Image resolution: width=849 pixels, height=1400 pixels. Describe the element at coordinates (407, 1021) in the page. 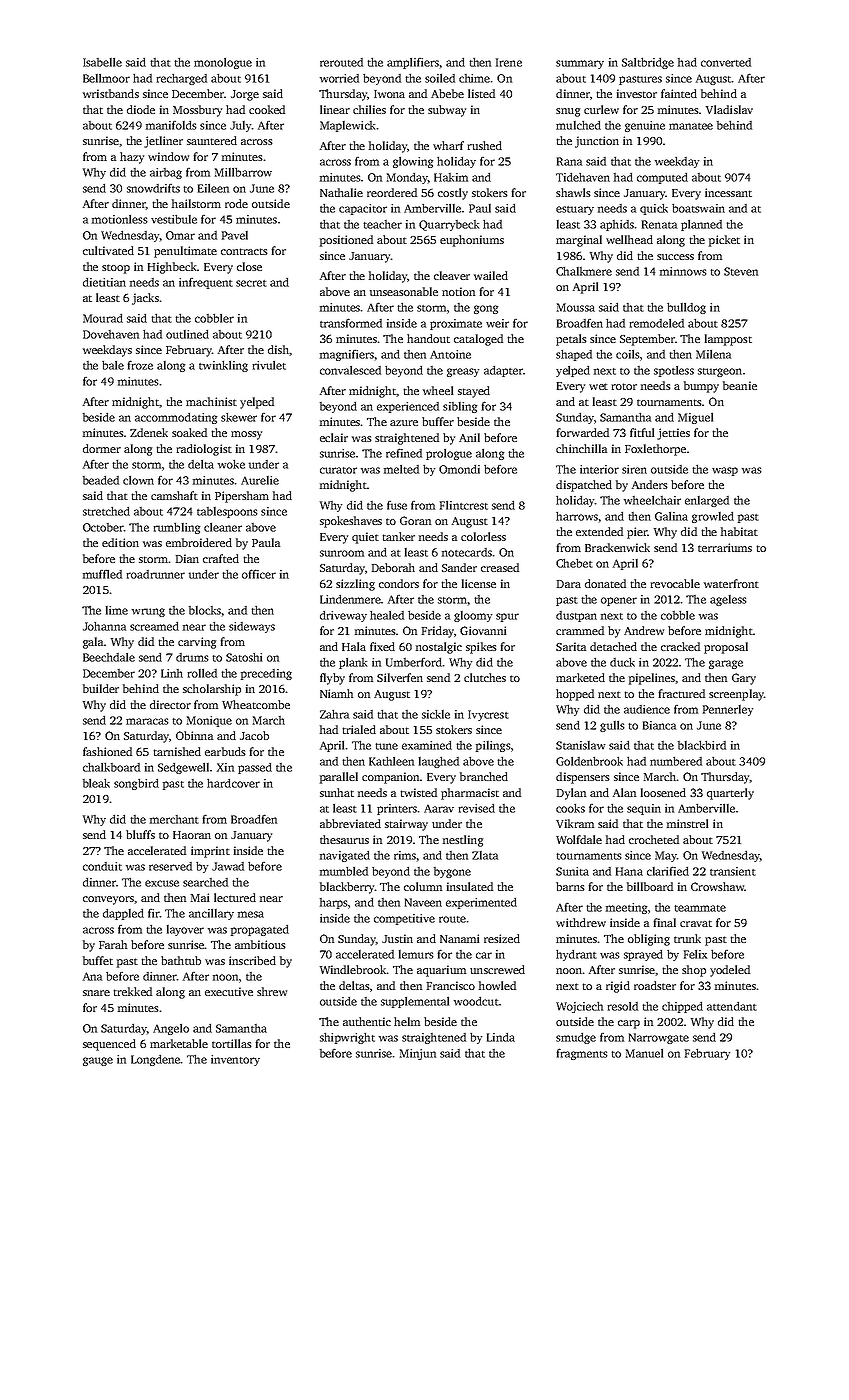

I see `helm` at that location.
